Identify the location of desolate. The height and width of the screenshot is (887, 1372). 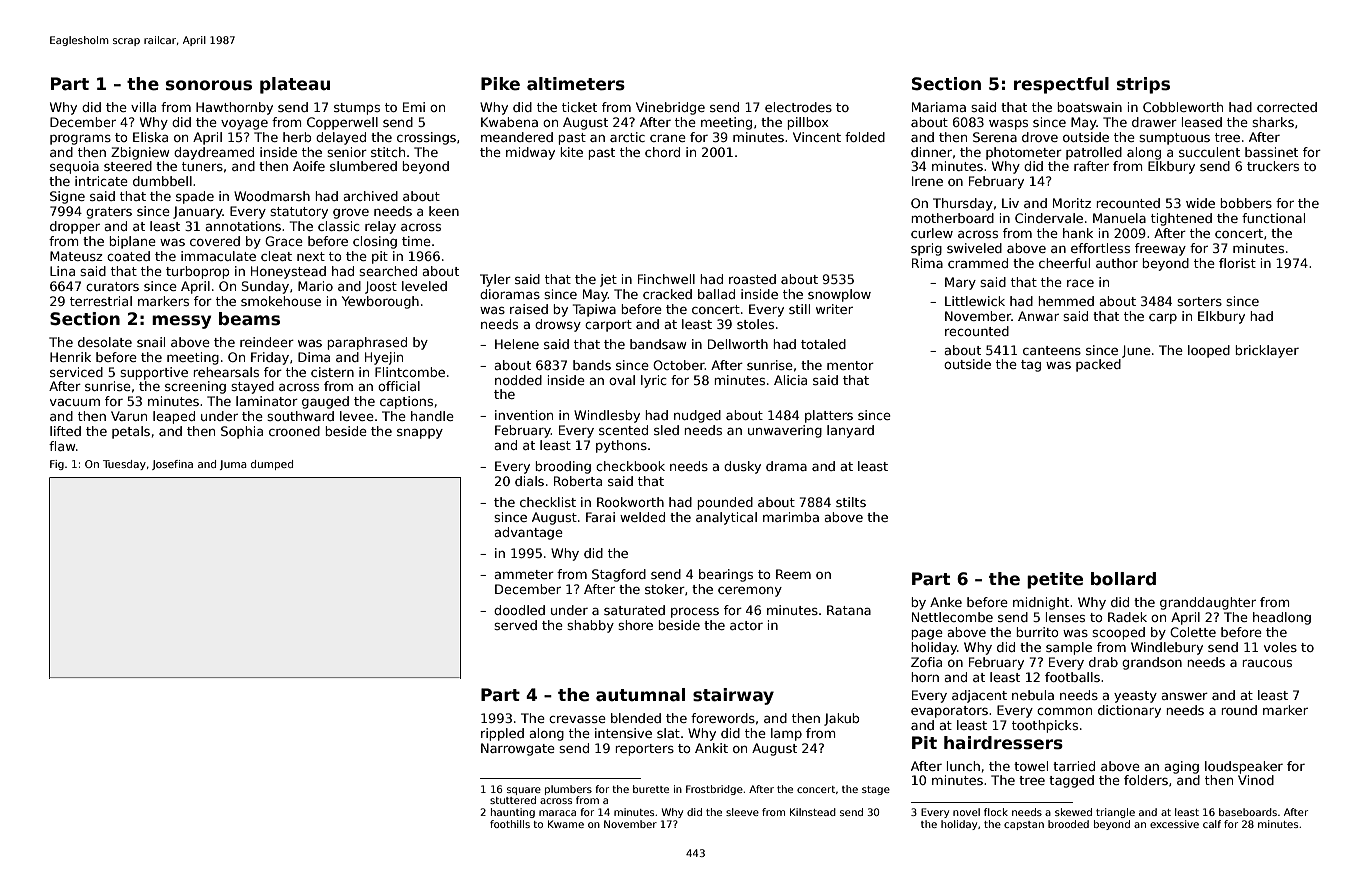
(105, 342).
